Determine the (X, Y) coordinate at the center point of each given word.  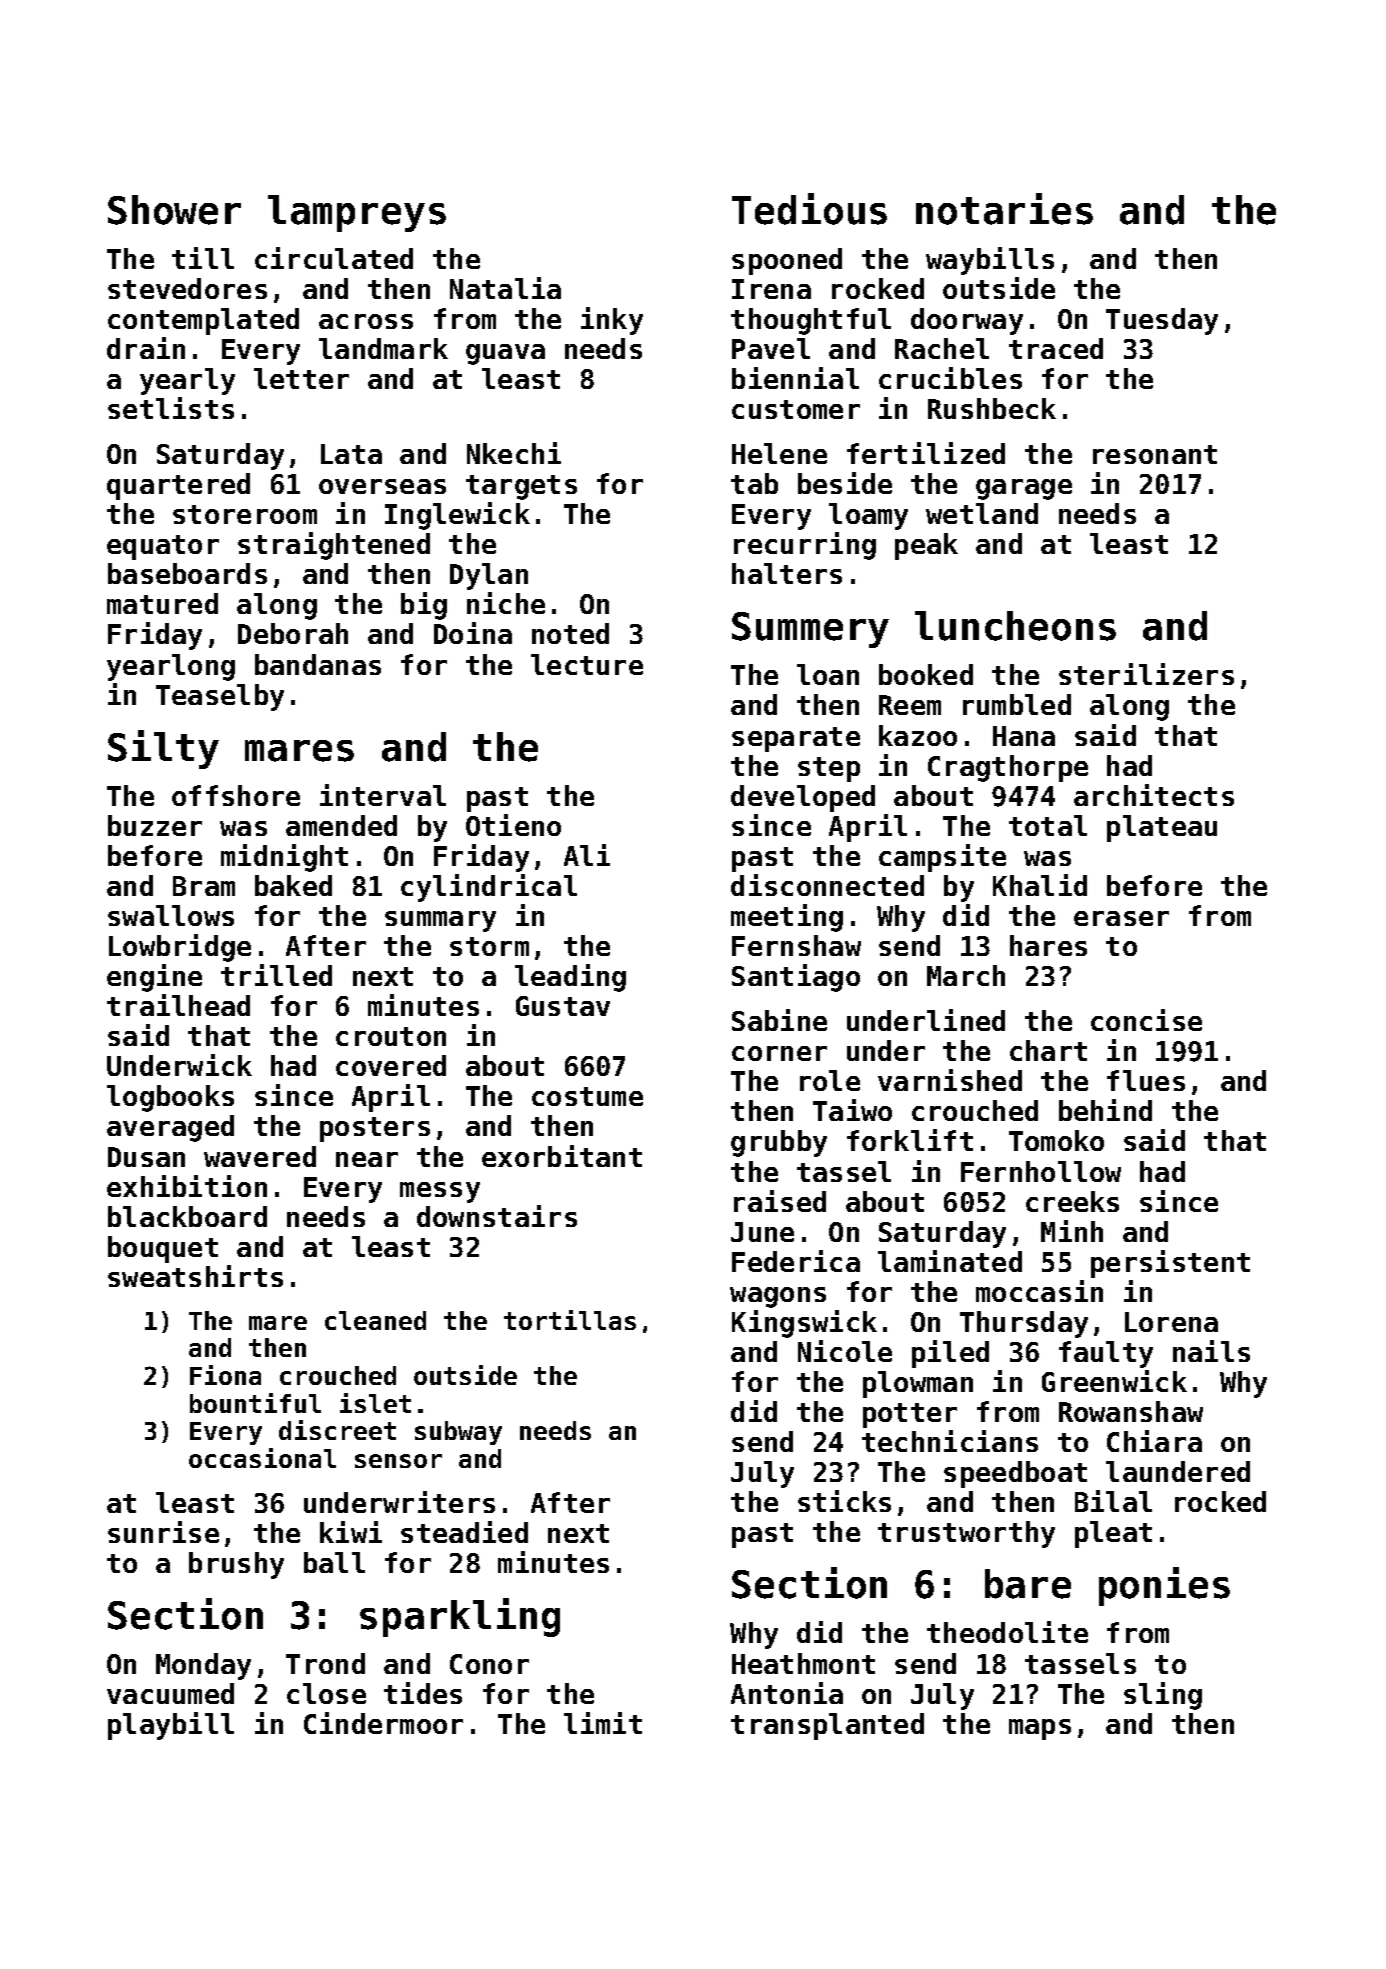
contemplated (203, 321)
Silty (163, 749)
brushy (236, 1565)
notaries (1004, 209)
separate (796, 739)
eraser (1121, 918)
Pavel (771, 348)
